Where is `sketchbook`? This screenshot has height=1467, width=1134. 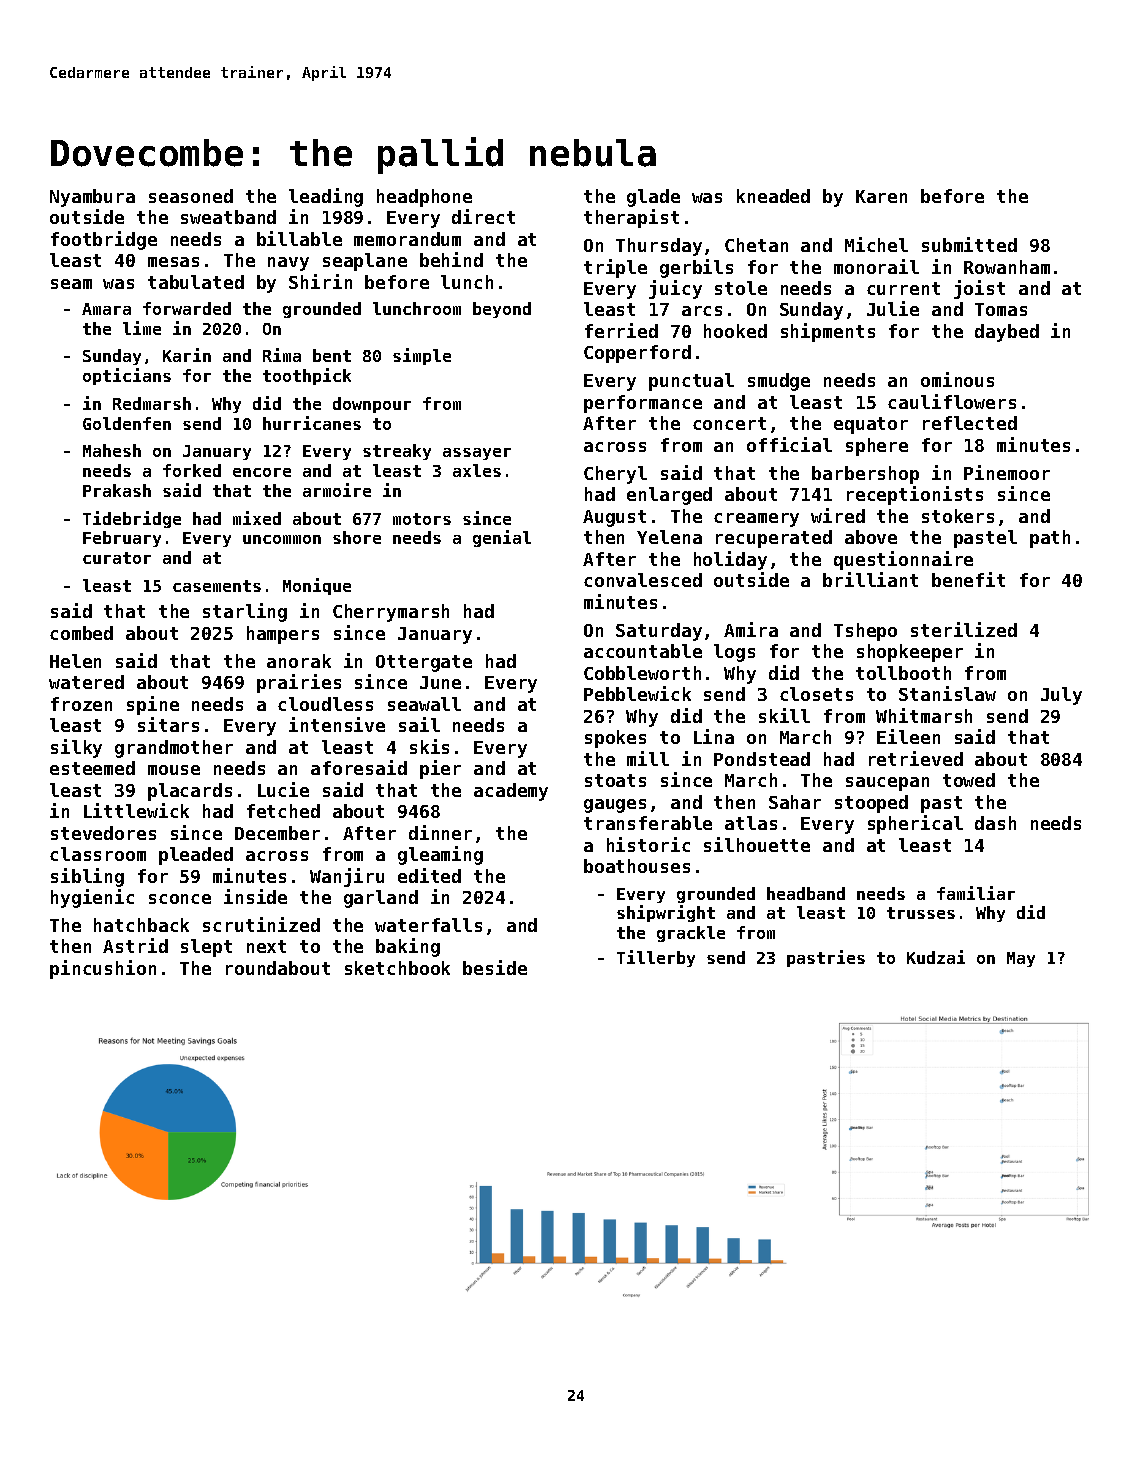
sketchbook is located at coordinates (397, 968).
